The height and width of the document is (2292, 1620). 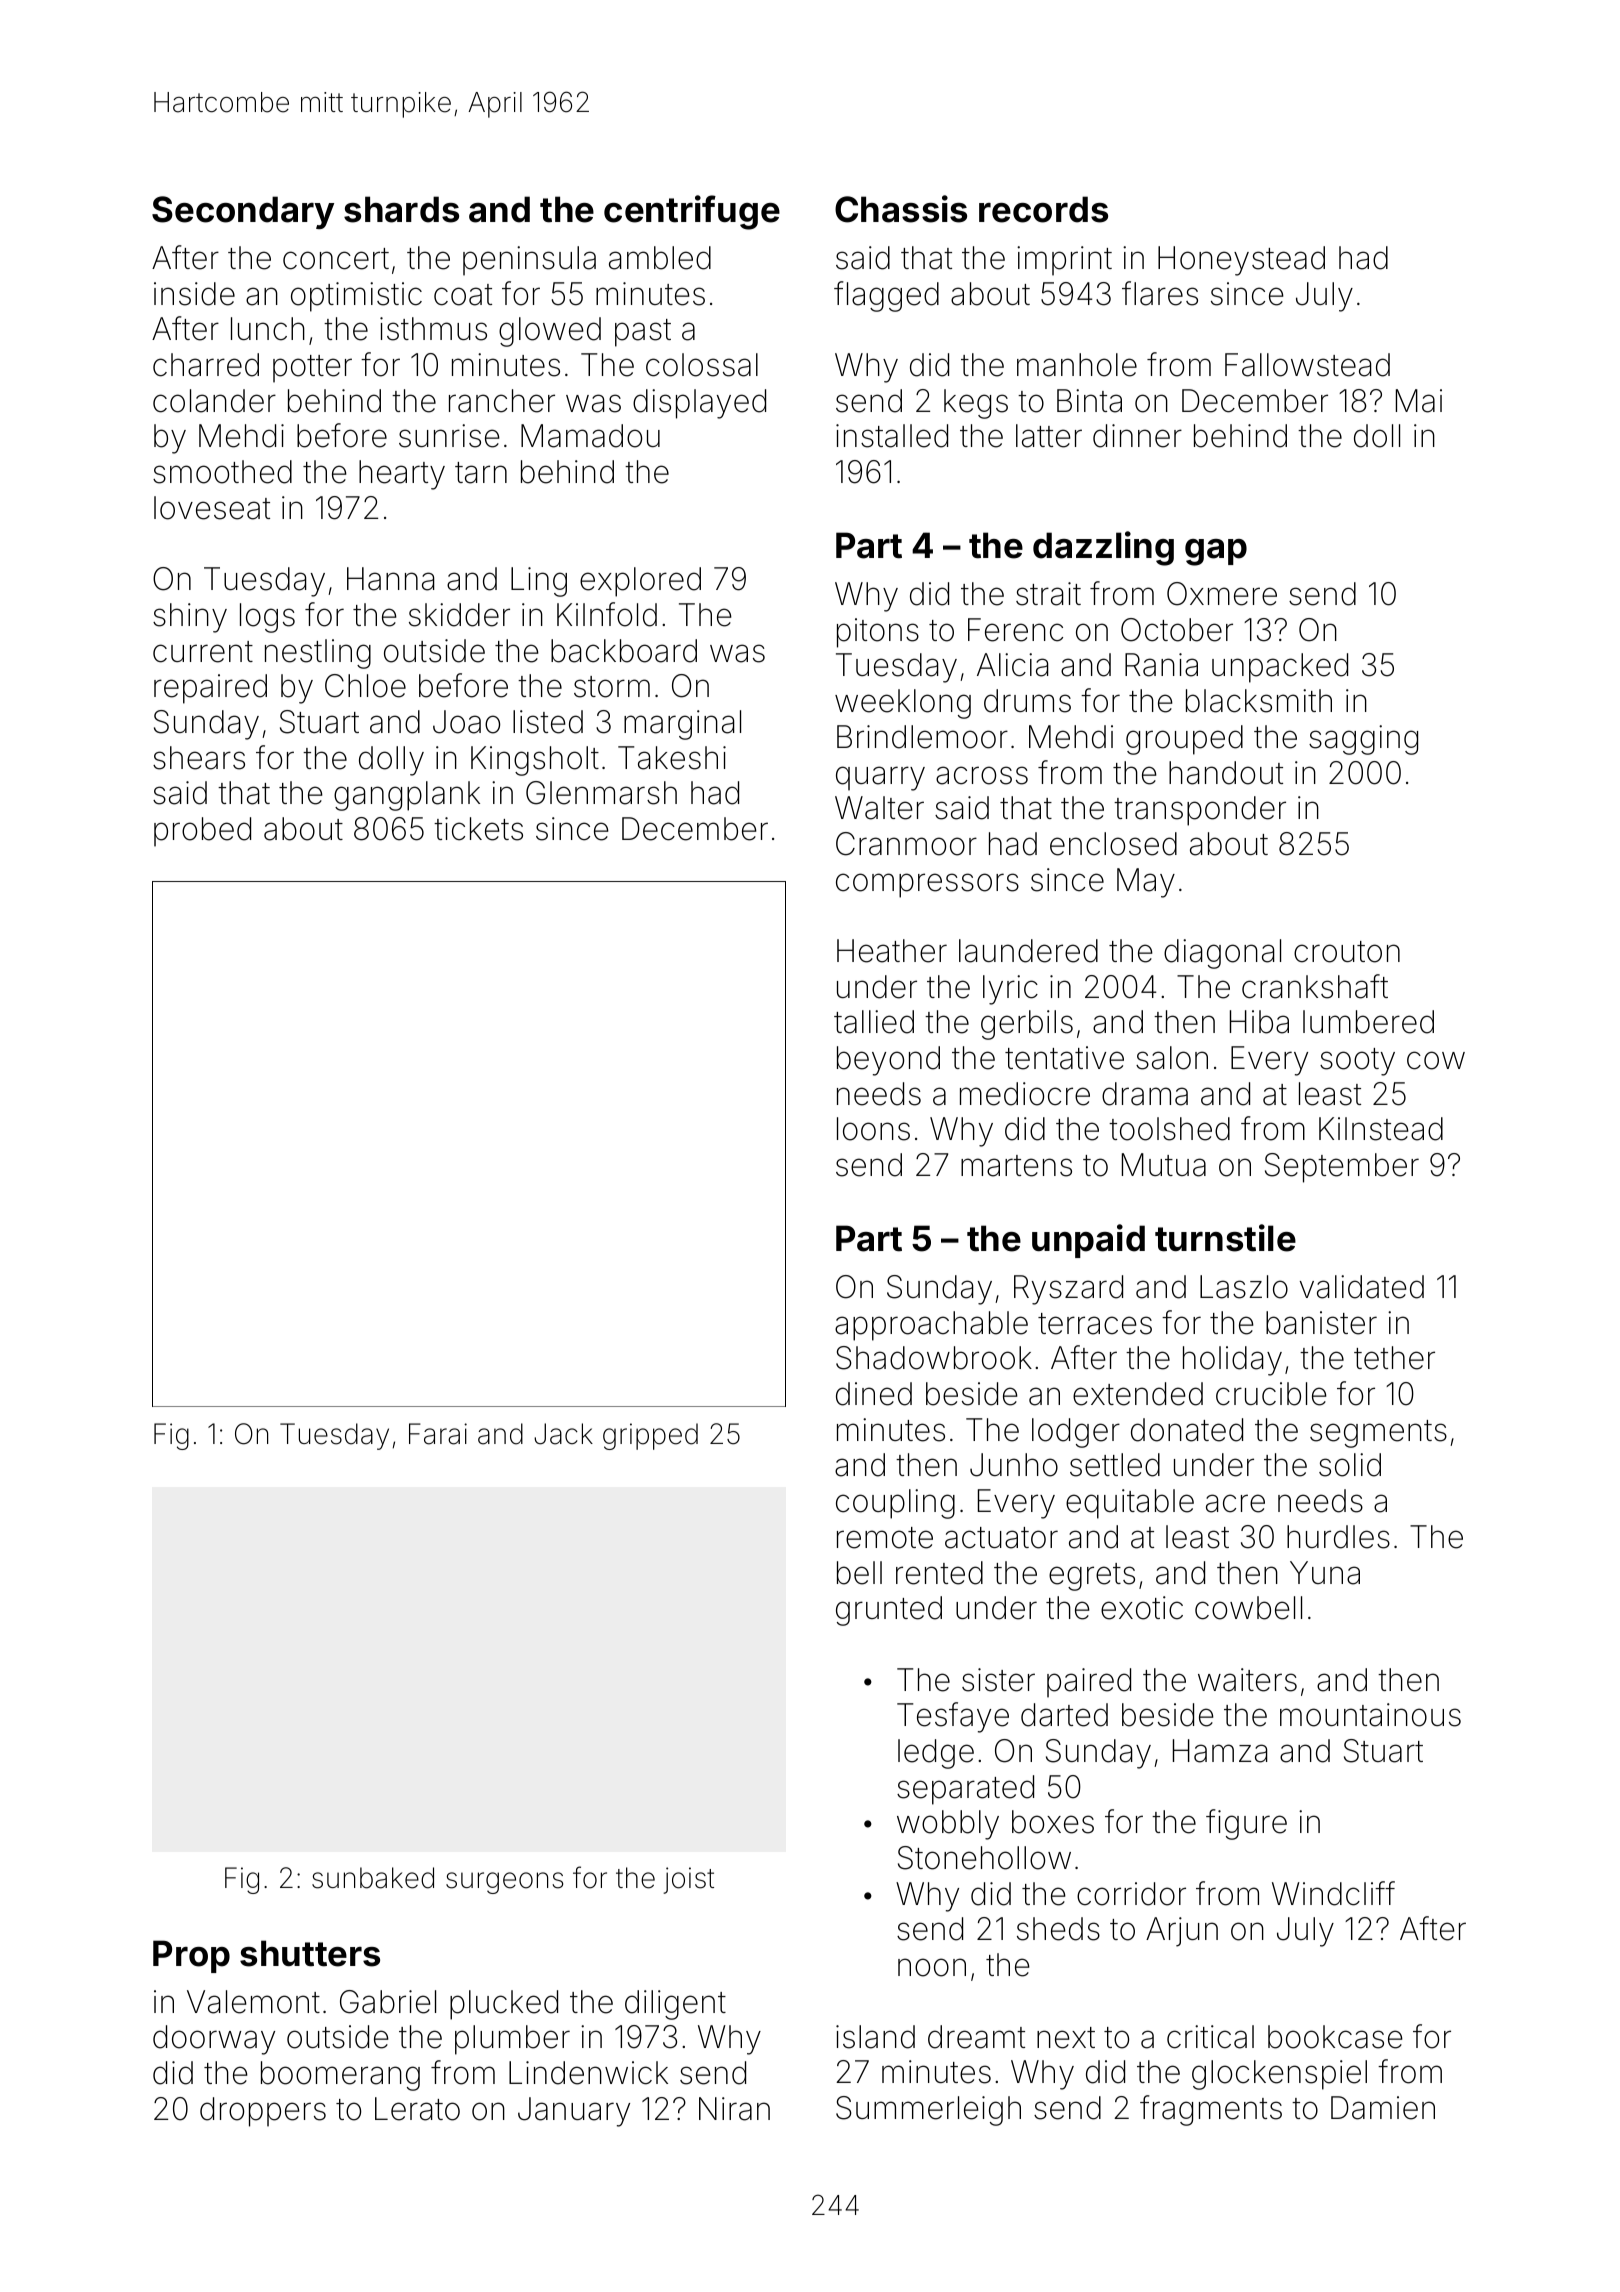 I want to click on centrifuge, so click(x=692, y=212).
